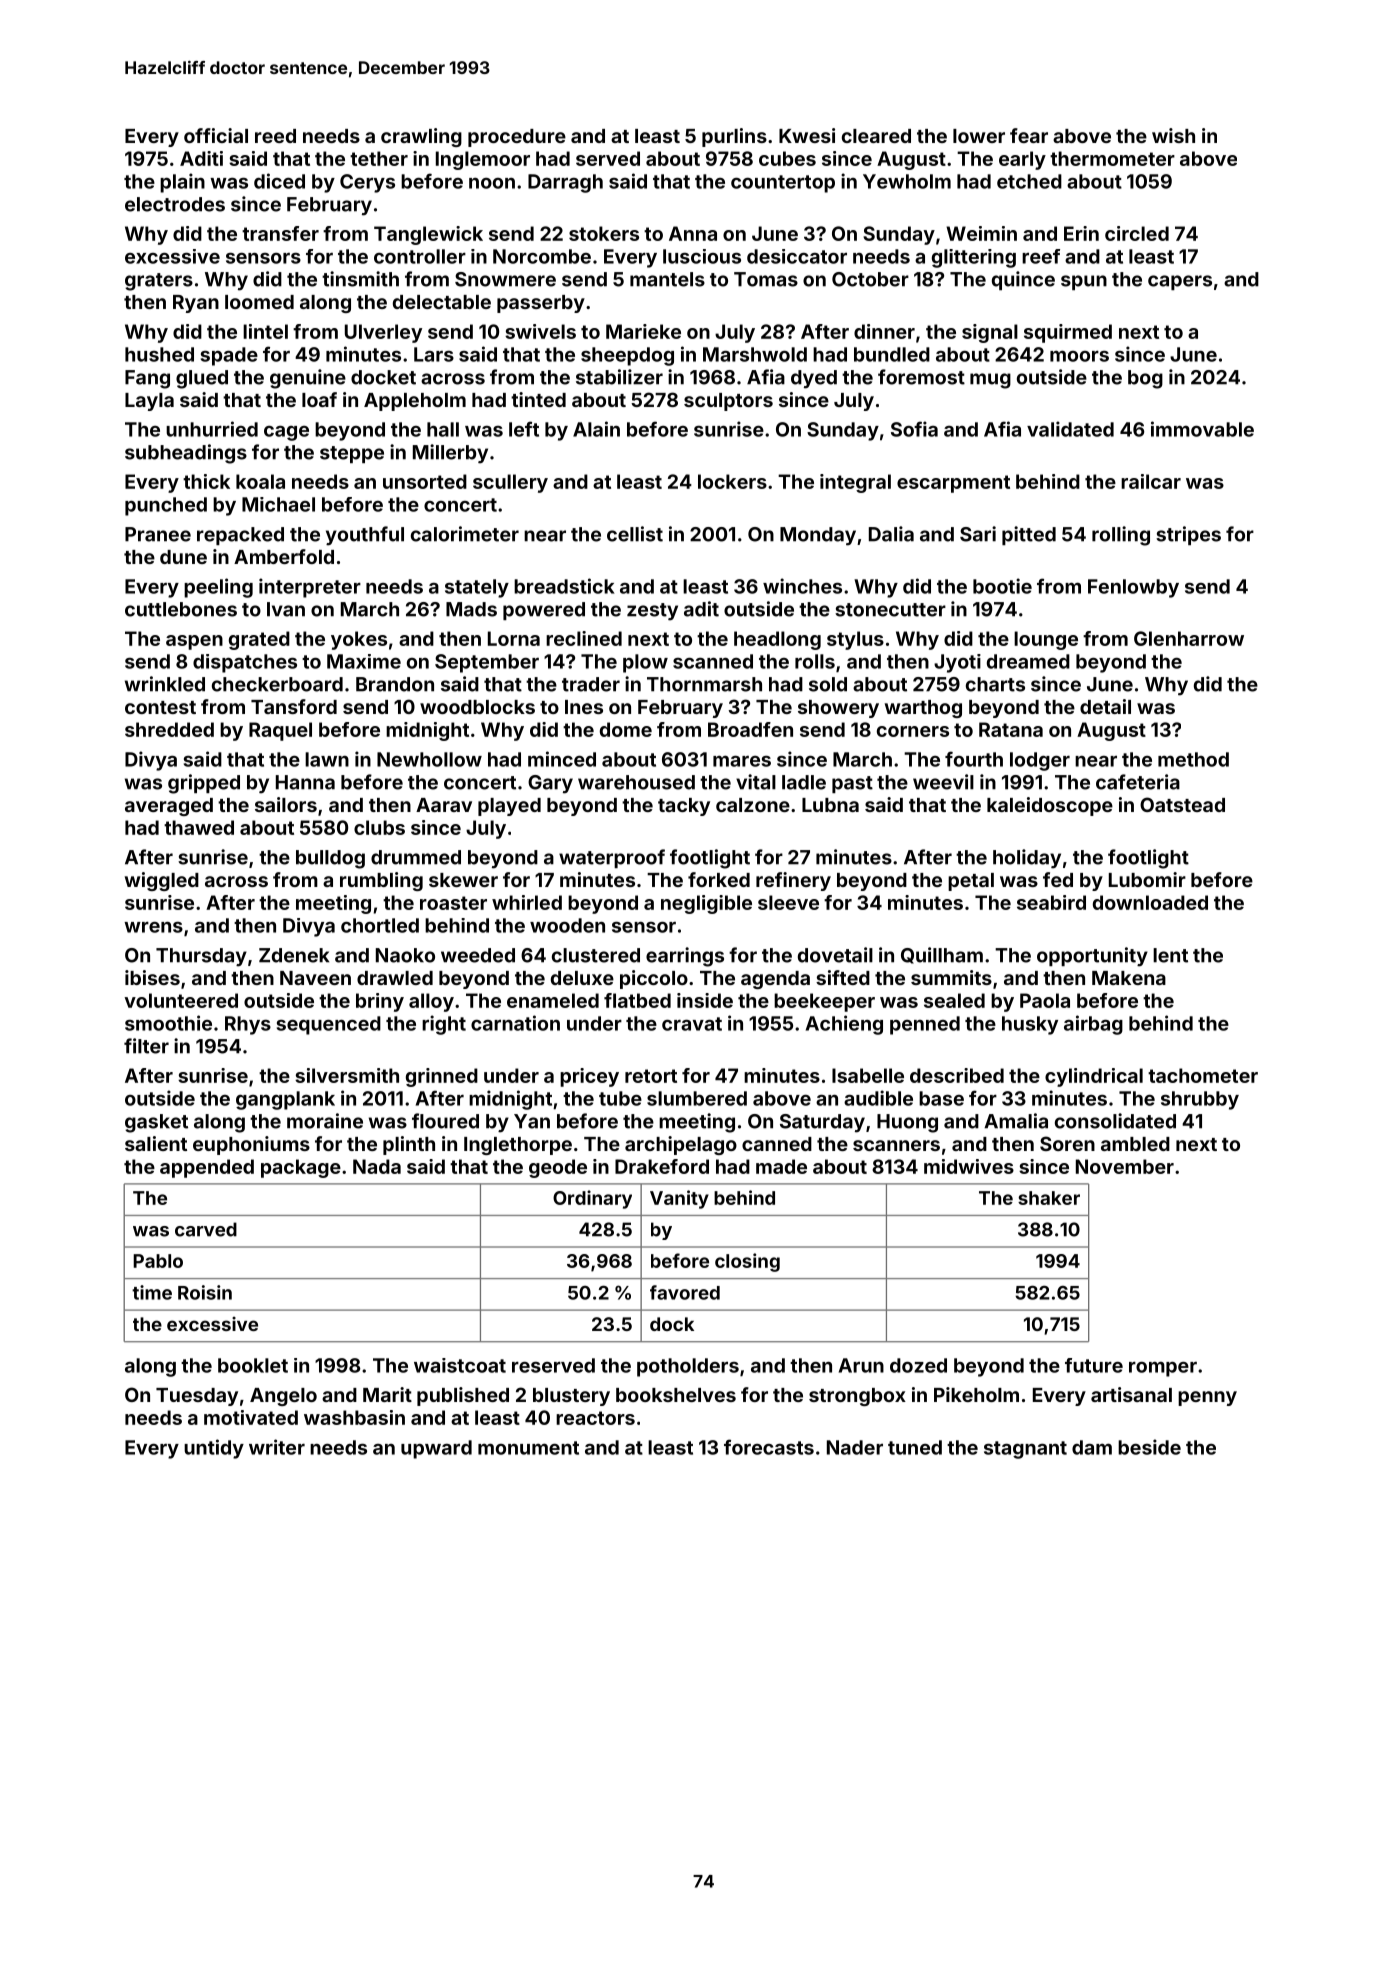 The height and width of the page is (1969, 1386). Describe the element at coordinates (477, 707) in the page. I see `woodblocks` at that location.
